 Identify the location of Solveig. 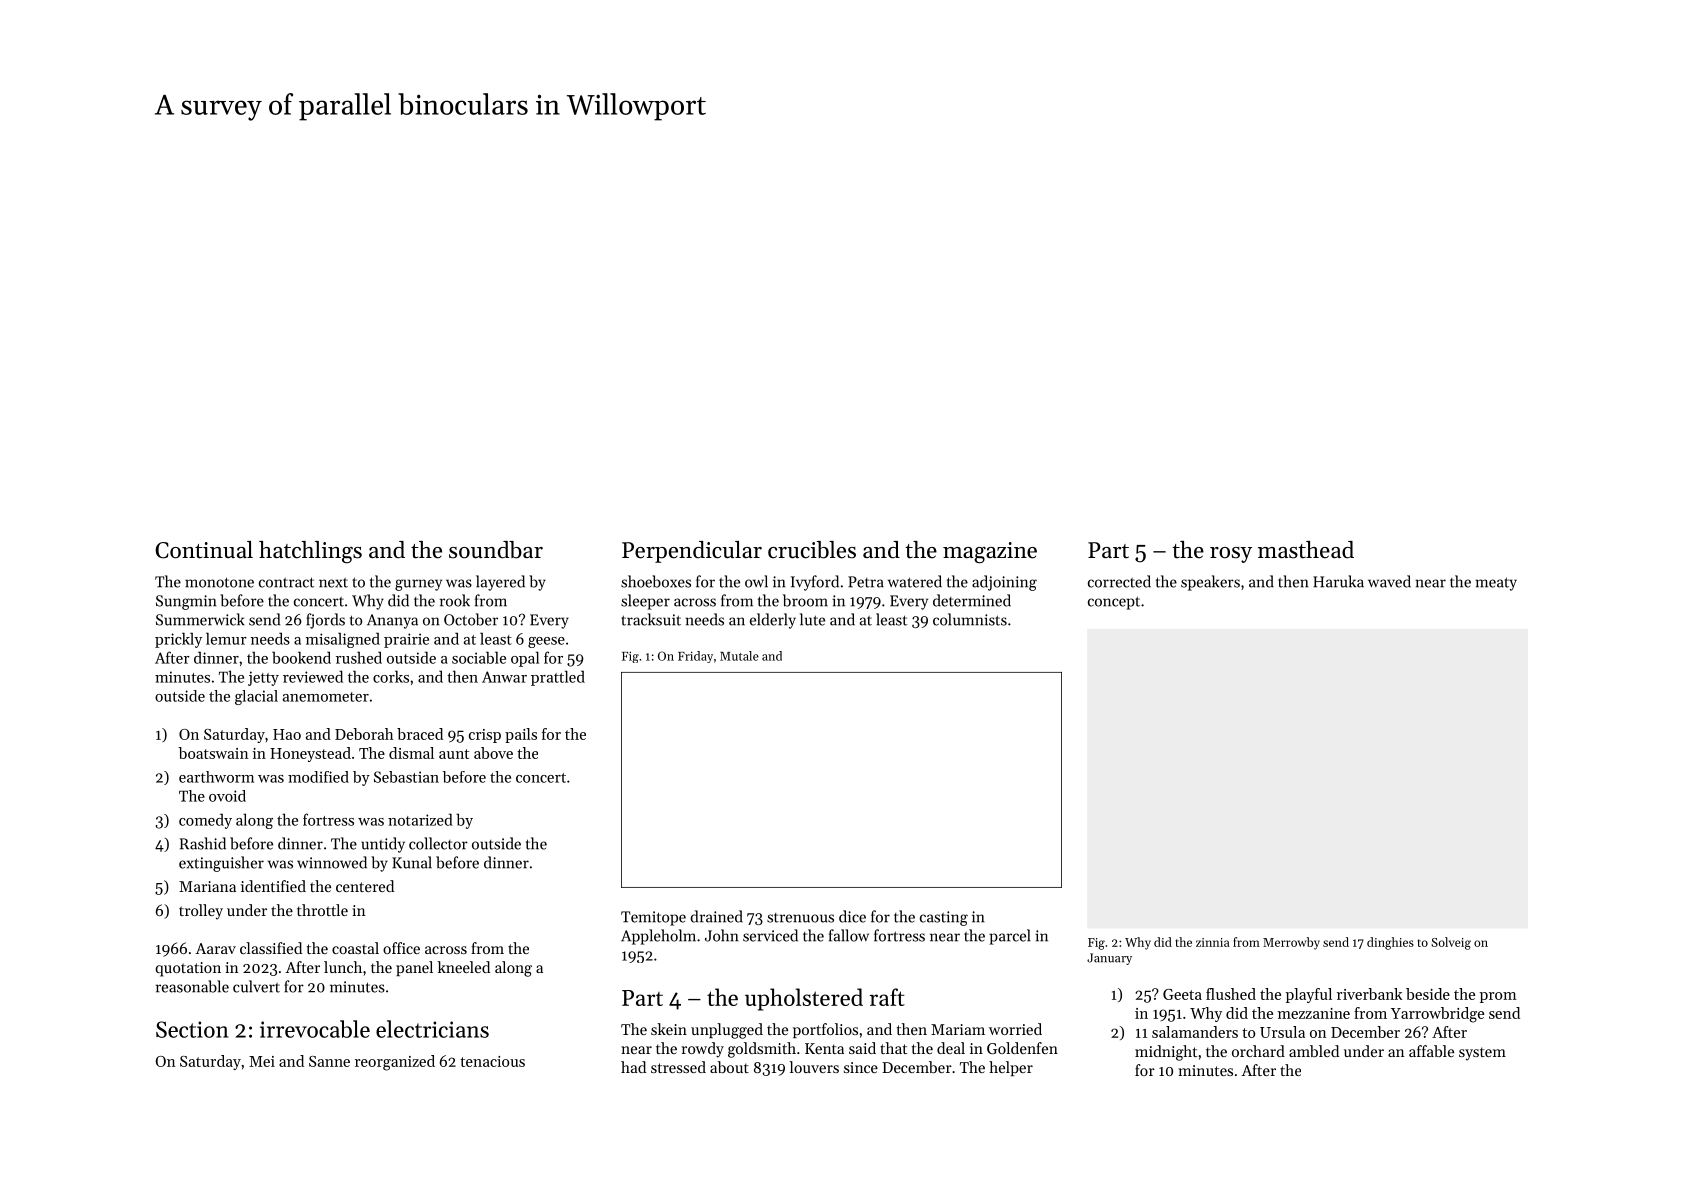
(1451, 943).
